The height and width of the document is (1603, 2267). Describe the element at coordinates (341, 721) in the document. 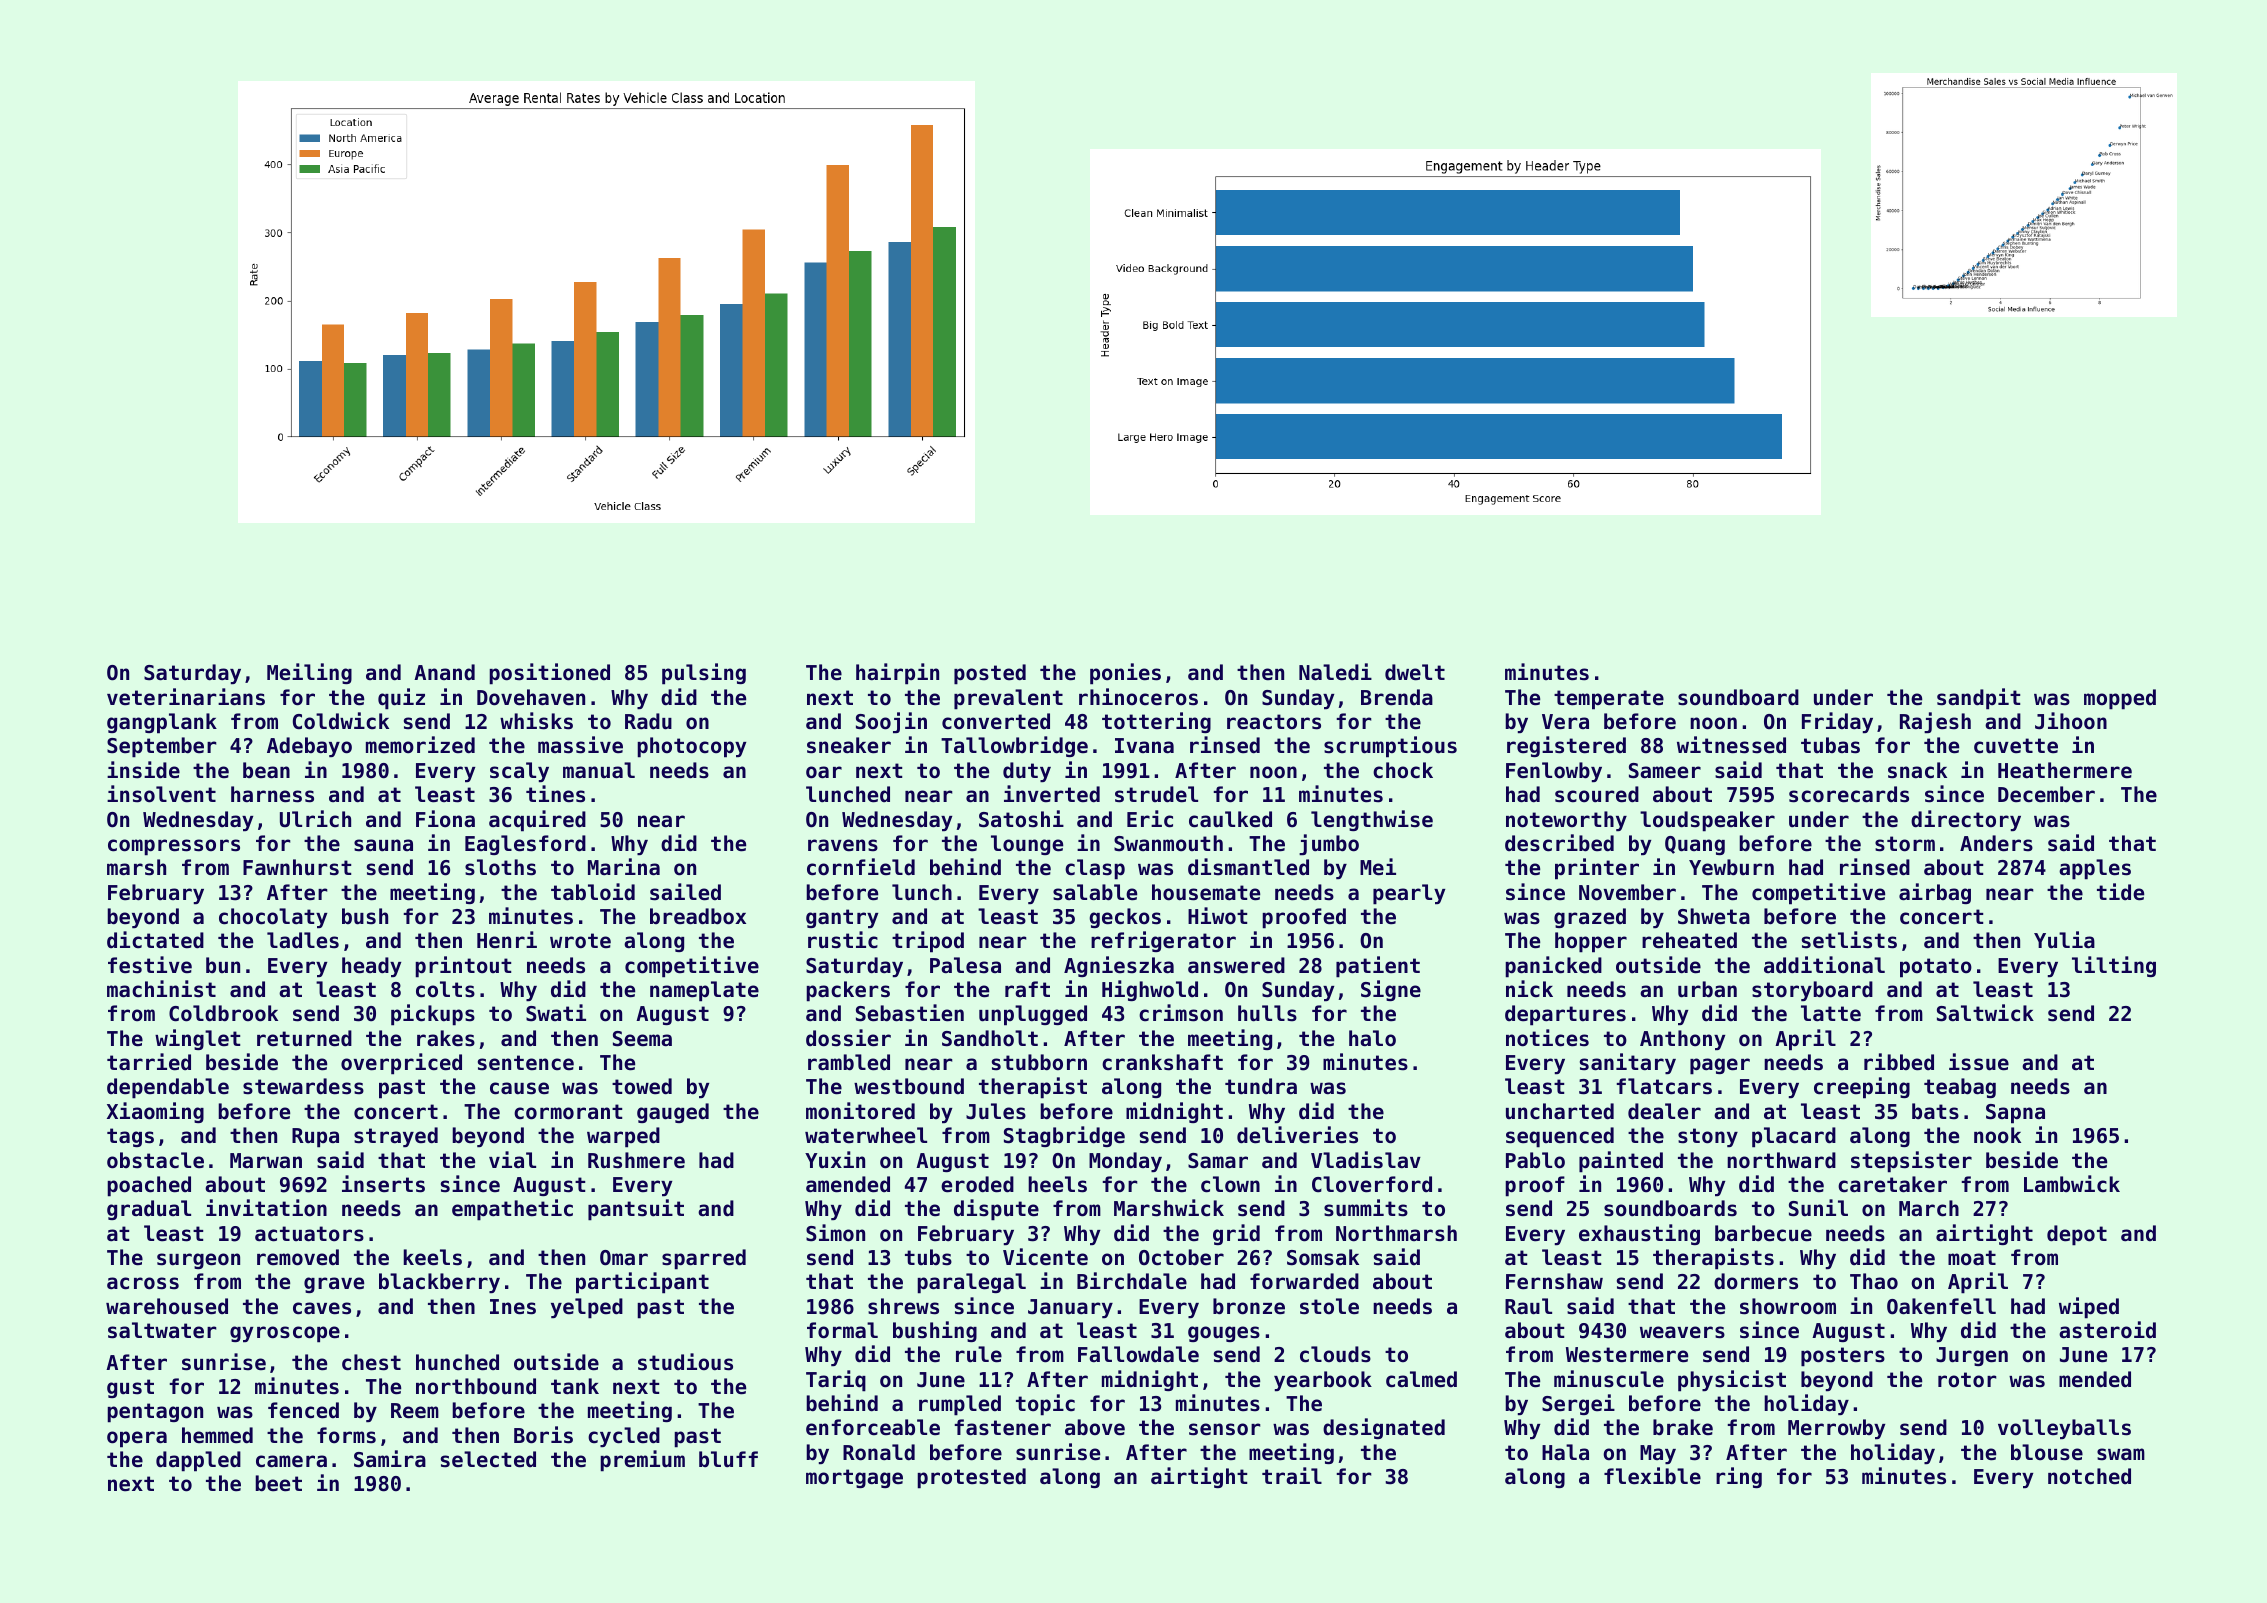

I see `Coldwick` at that location.
